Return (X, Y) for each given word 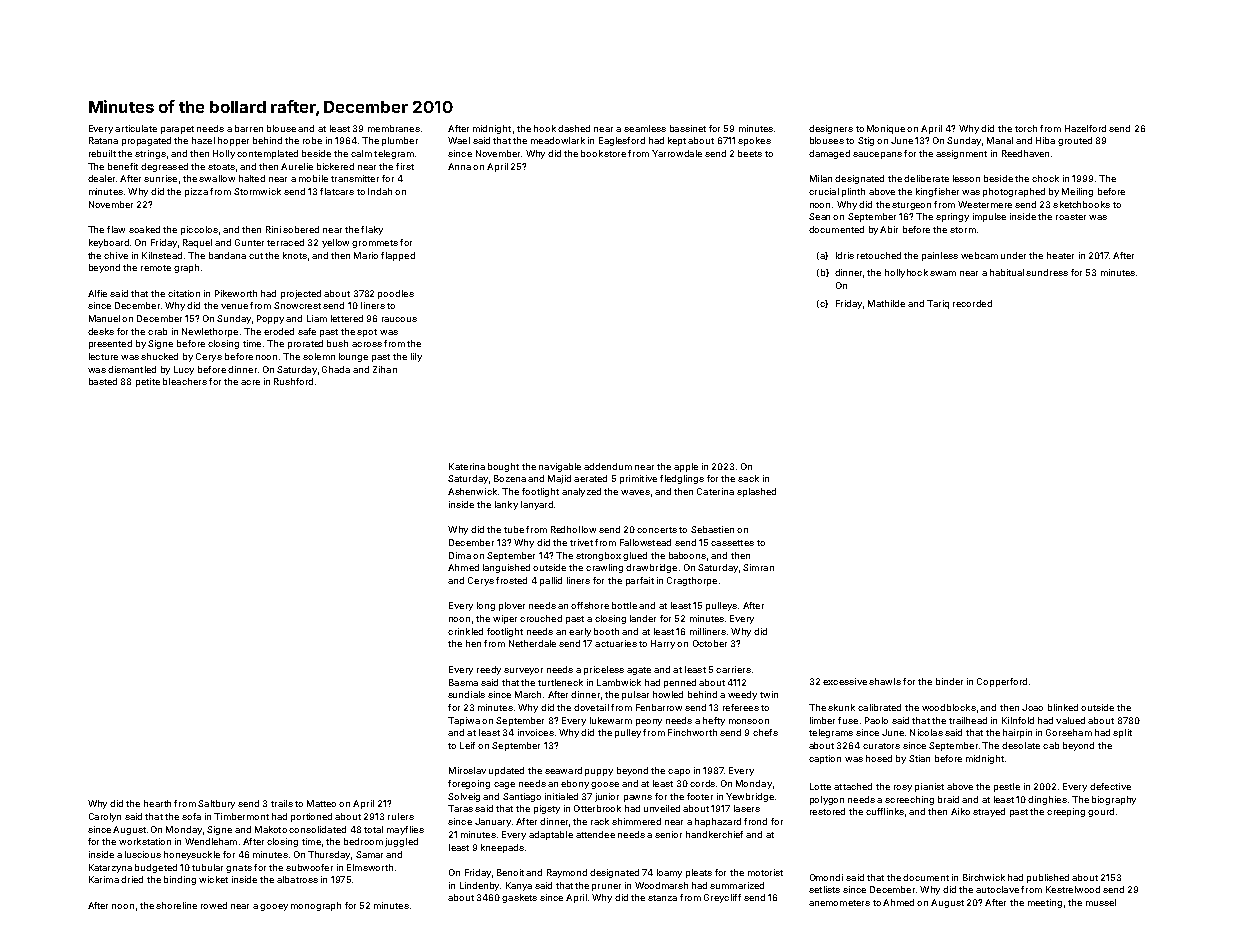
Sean (819, 216)
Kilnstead (162, 255)
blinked (1063, 707)
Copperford (1002, 682)
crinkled (465, 631)
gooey (274, 907)
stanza (662, 898)
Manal (1000, 140)
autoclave (997, 889)
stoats (221, 167)
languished (506, 568)
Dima (460, 555)
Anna (459, 166)
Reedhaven (1025, 153)
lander (643, 618)
